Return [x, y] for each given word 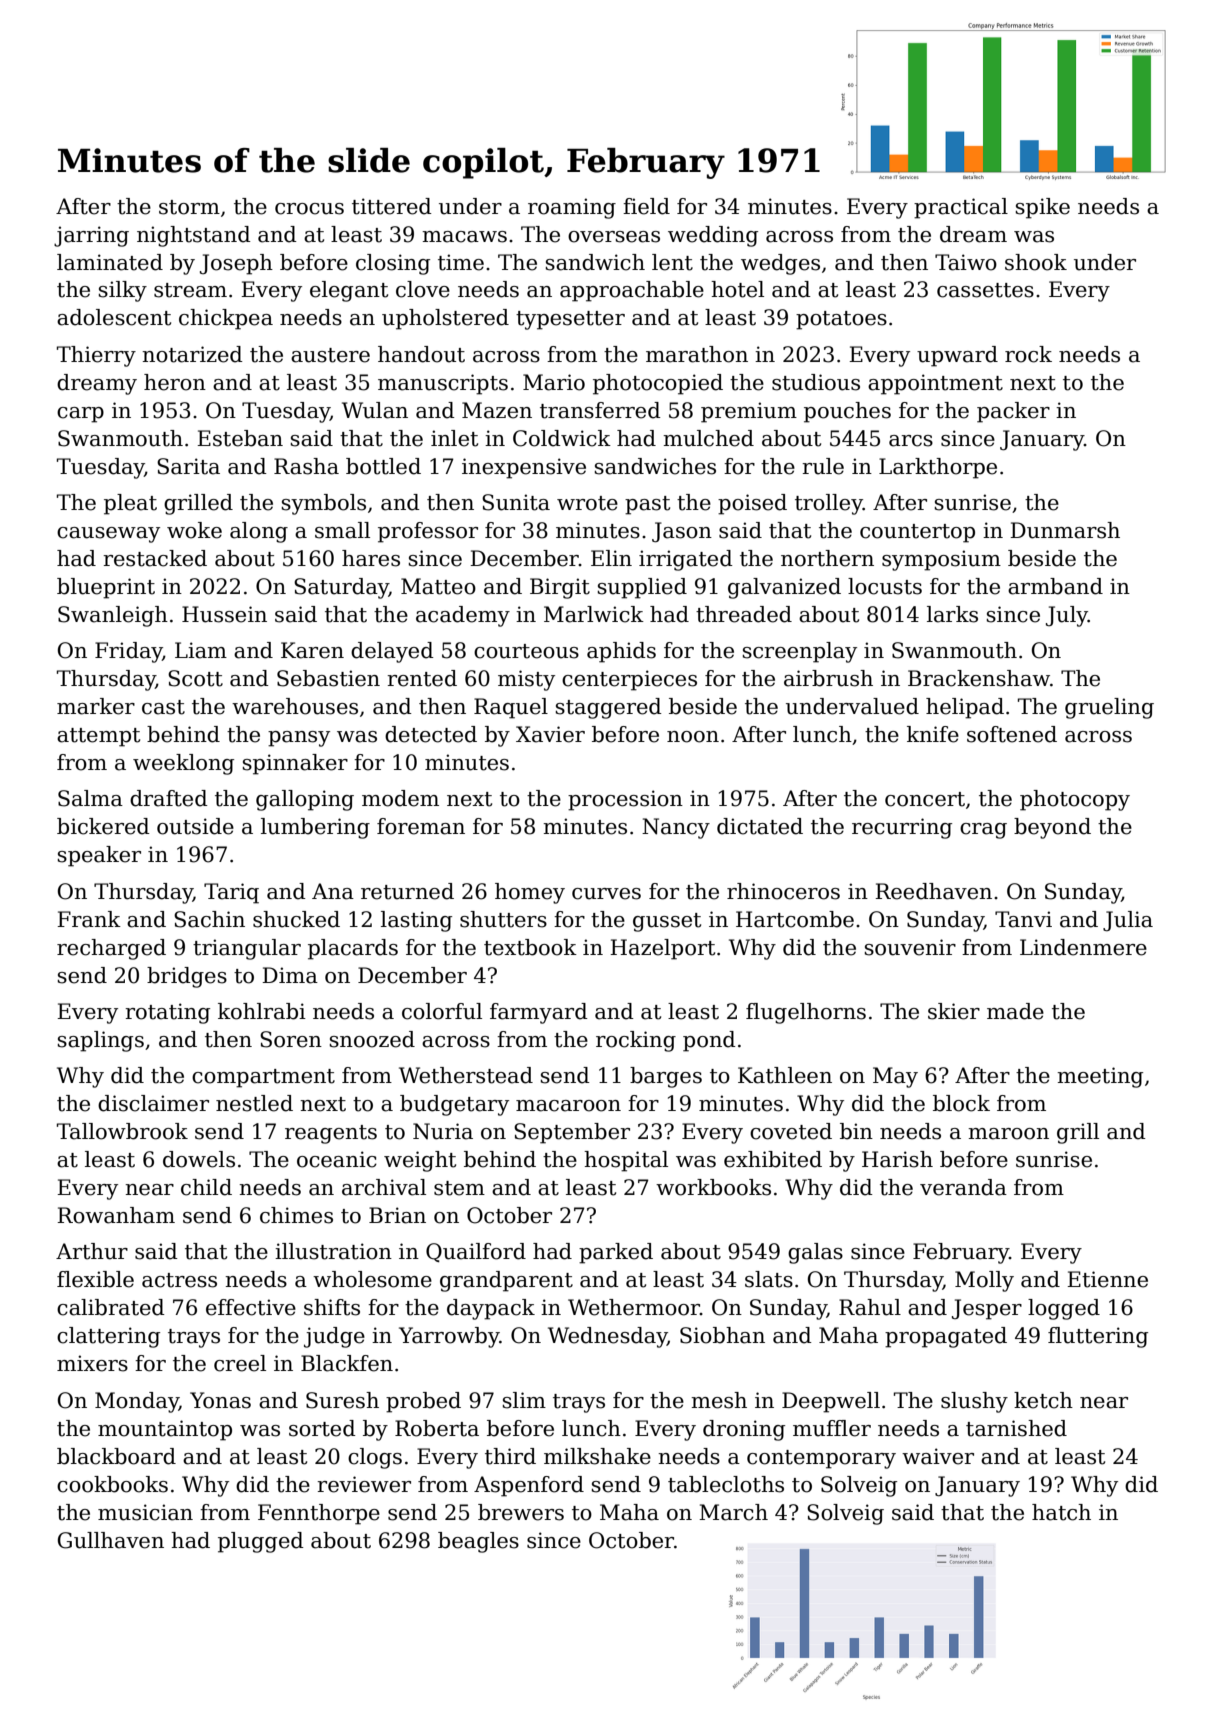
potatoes [841, 320]
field [646, 206]
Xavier [550, 734]
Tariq [231, 893]
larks [952, 614]
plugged [261, 1542]
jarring [91, 236]
